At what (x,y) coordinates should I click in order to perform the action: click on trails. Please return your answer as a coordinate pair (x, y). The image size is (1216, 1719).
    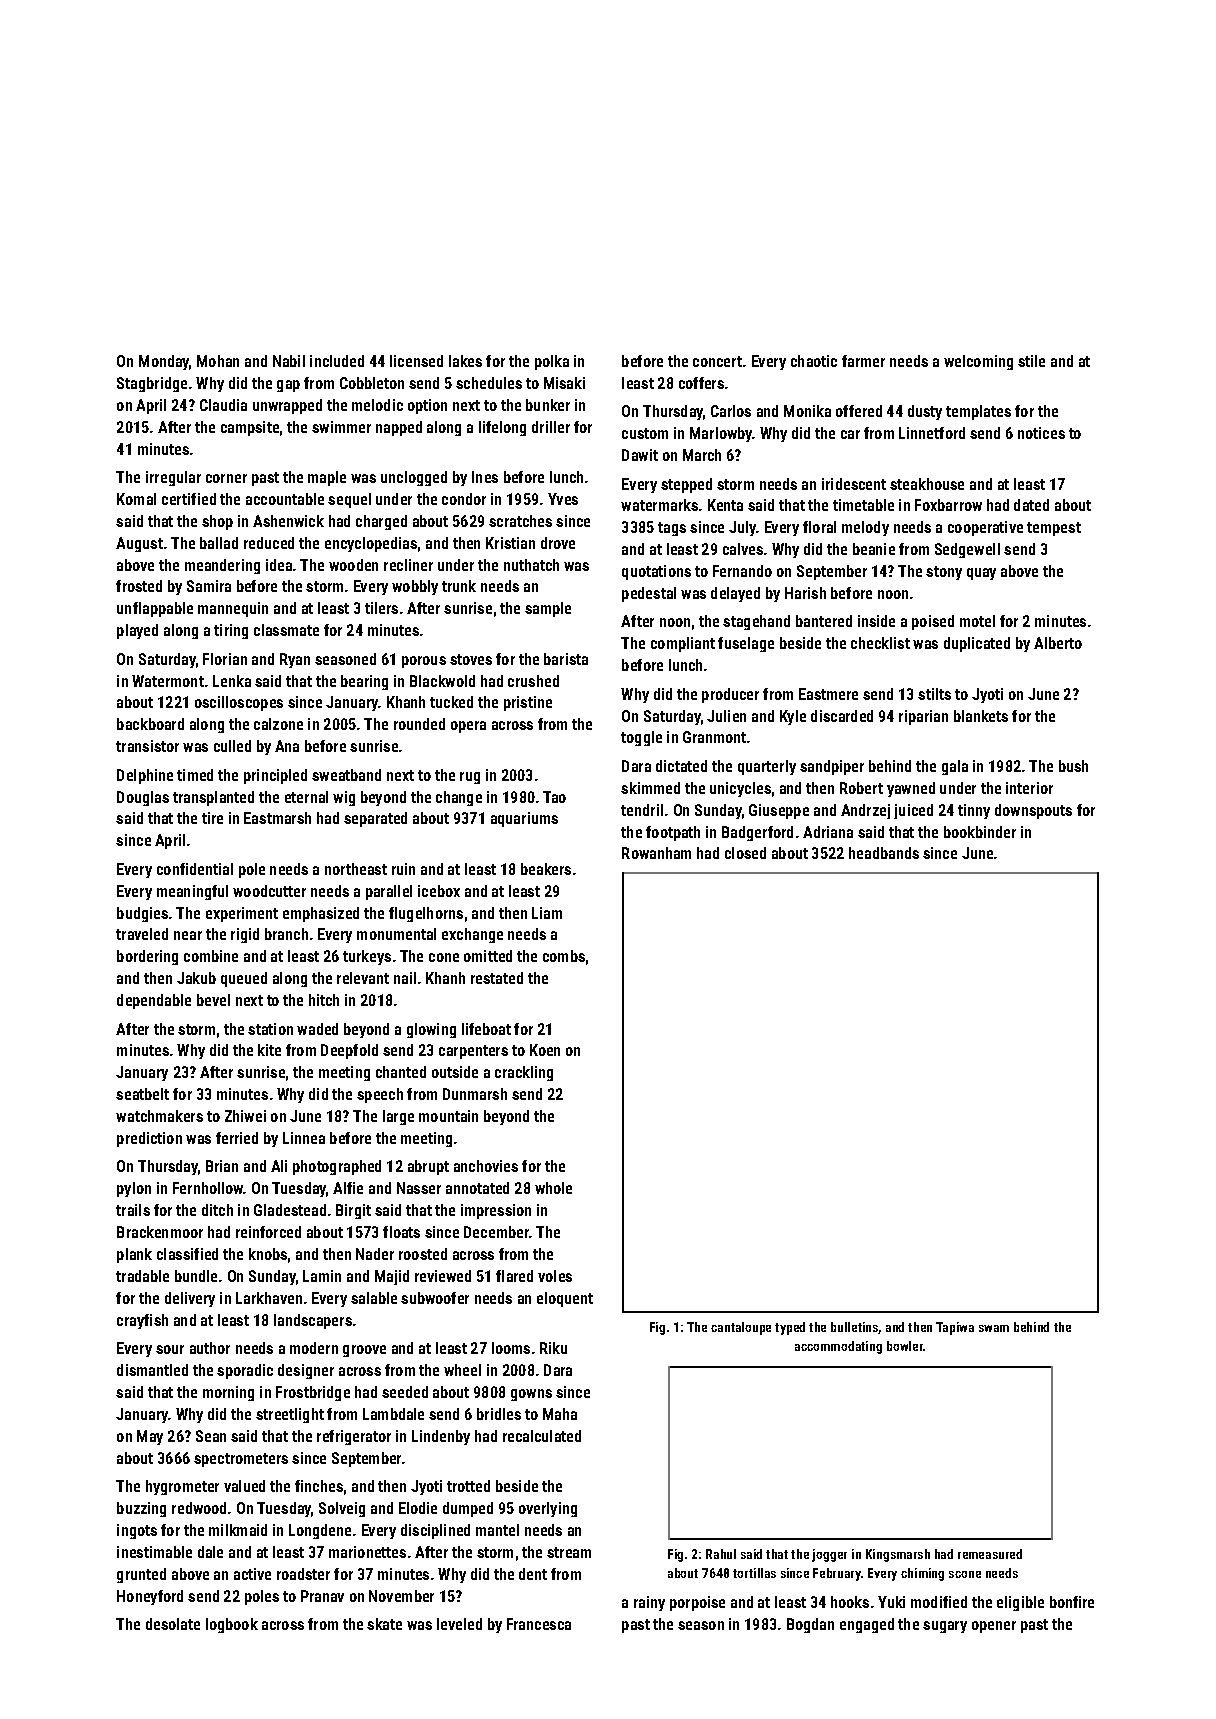
    Looking at the image, I should click on (133, 1210).
